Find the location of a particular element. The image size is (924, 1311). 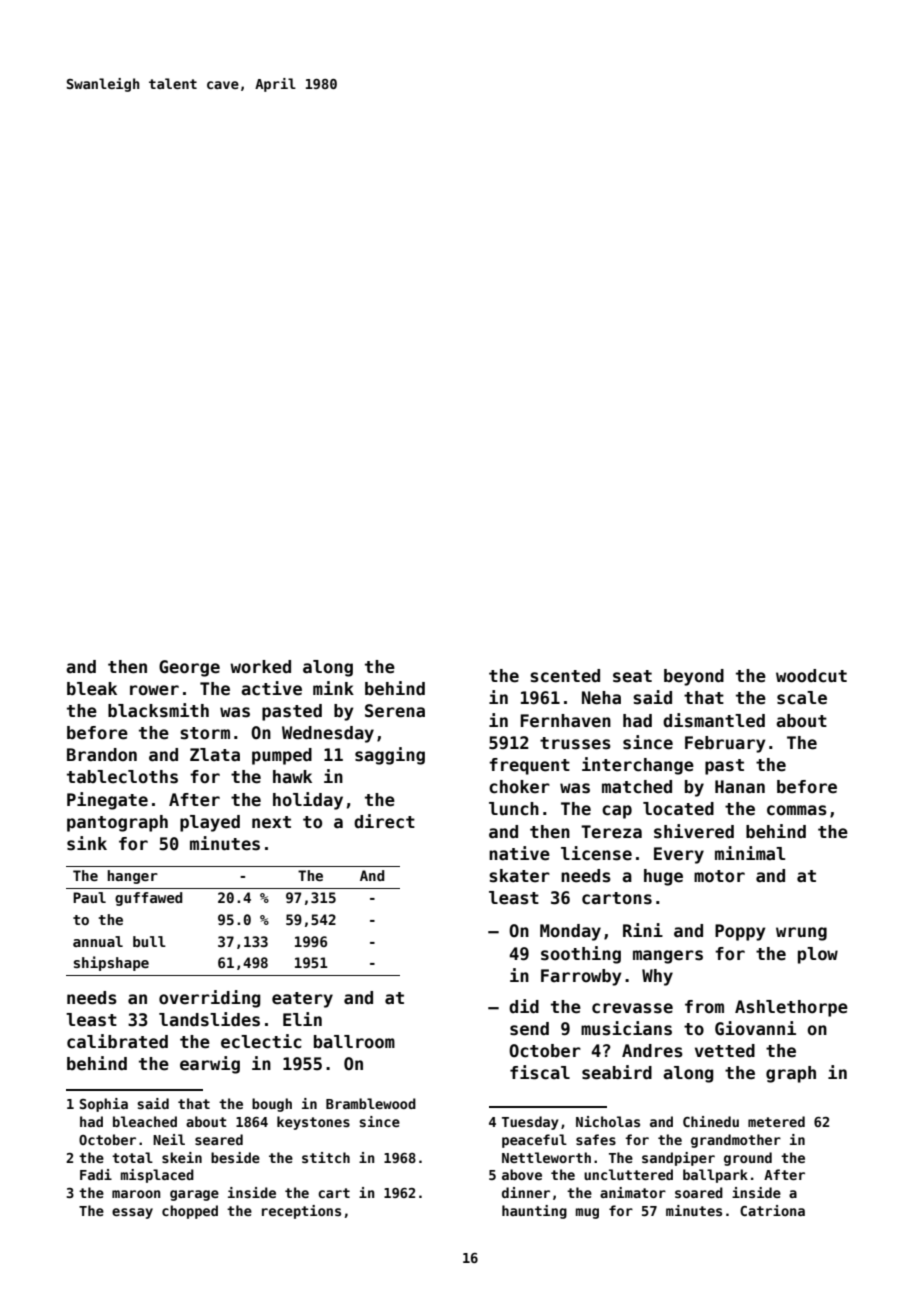

native is located at coordinates (519, 853).
